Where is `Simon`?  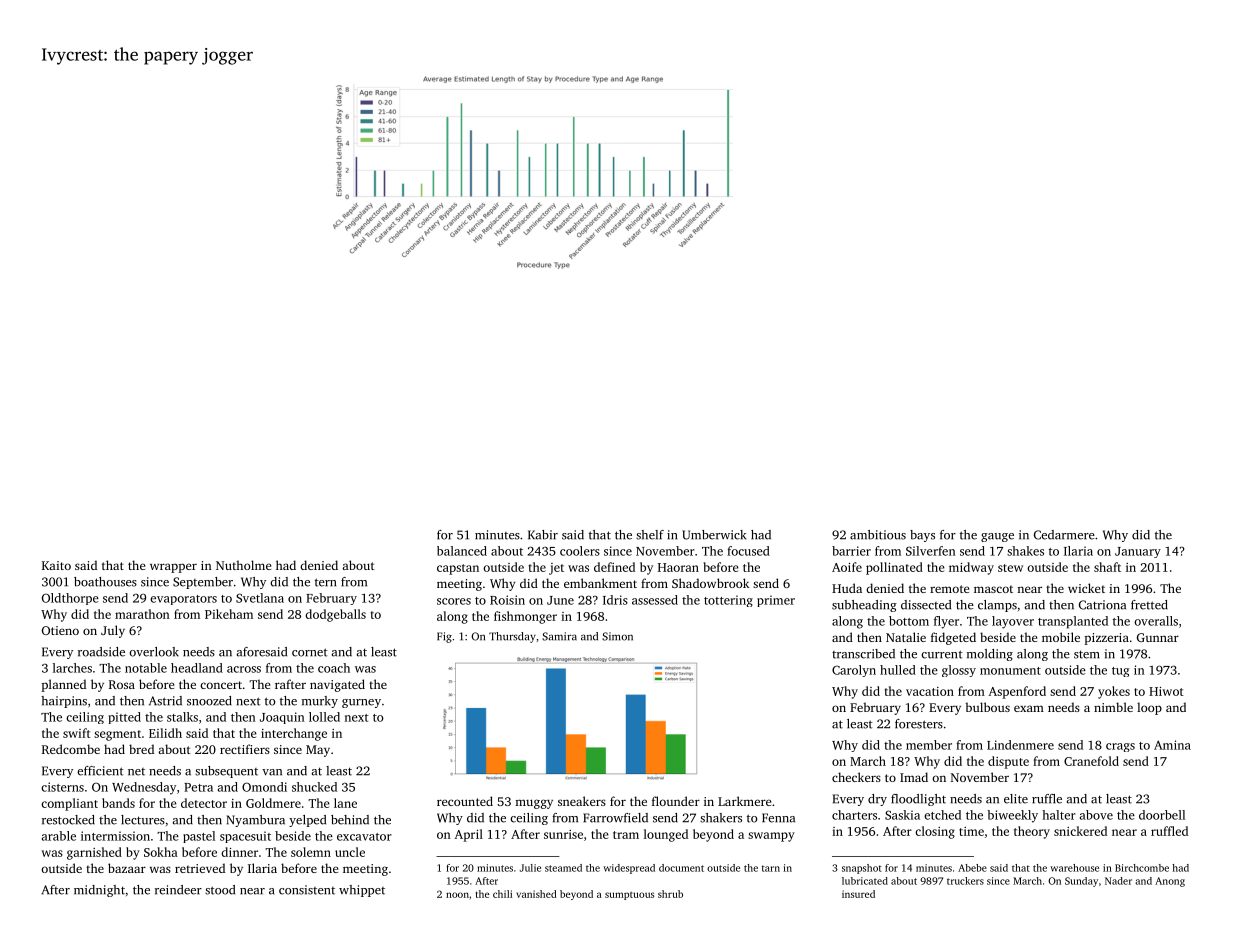
Simon is located at coordinates (617, 636).
